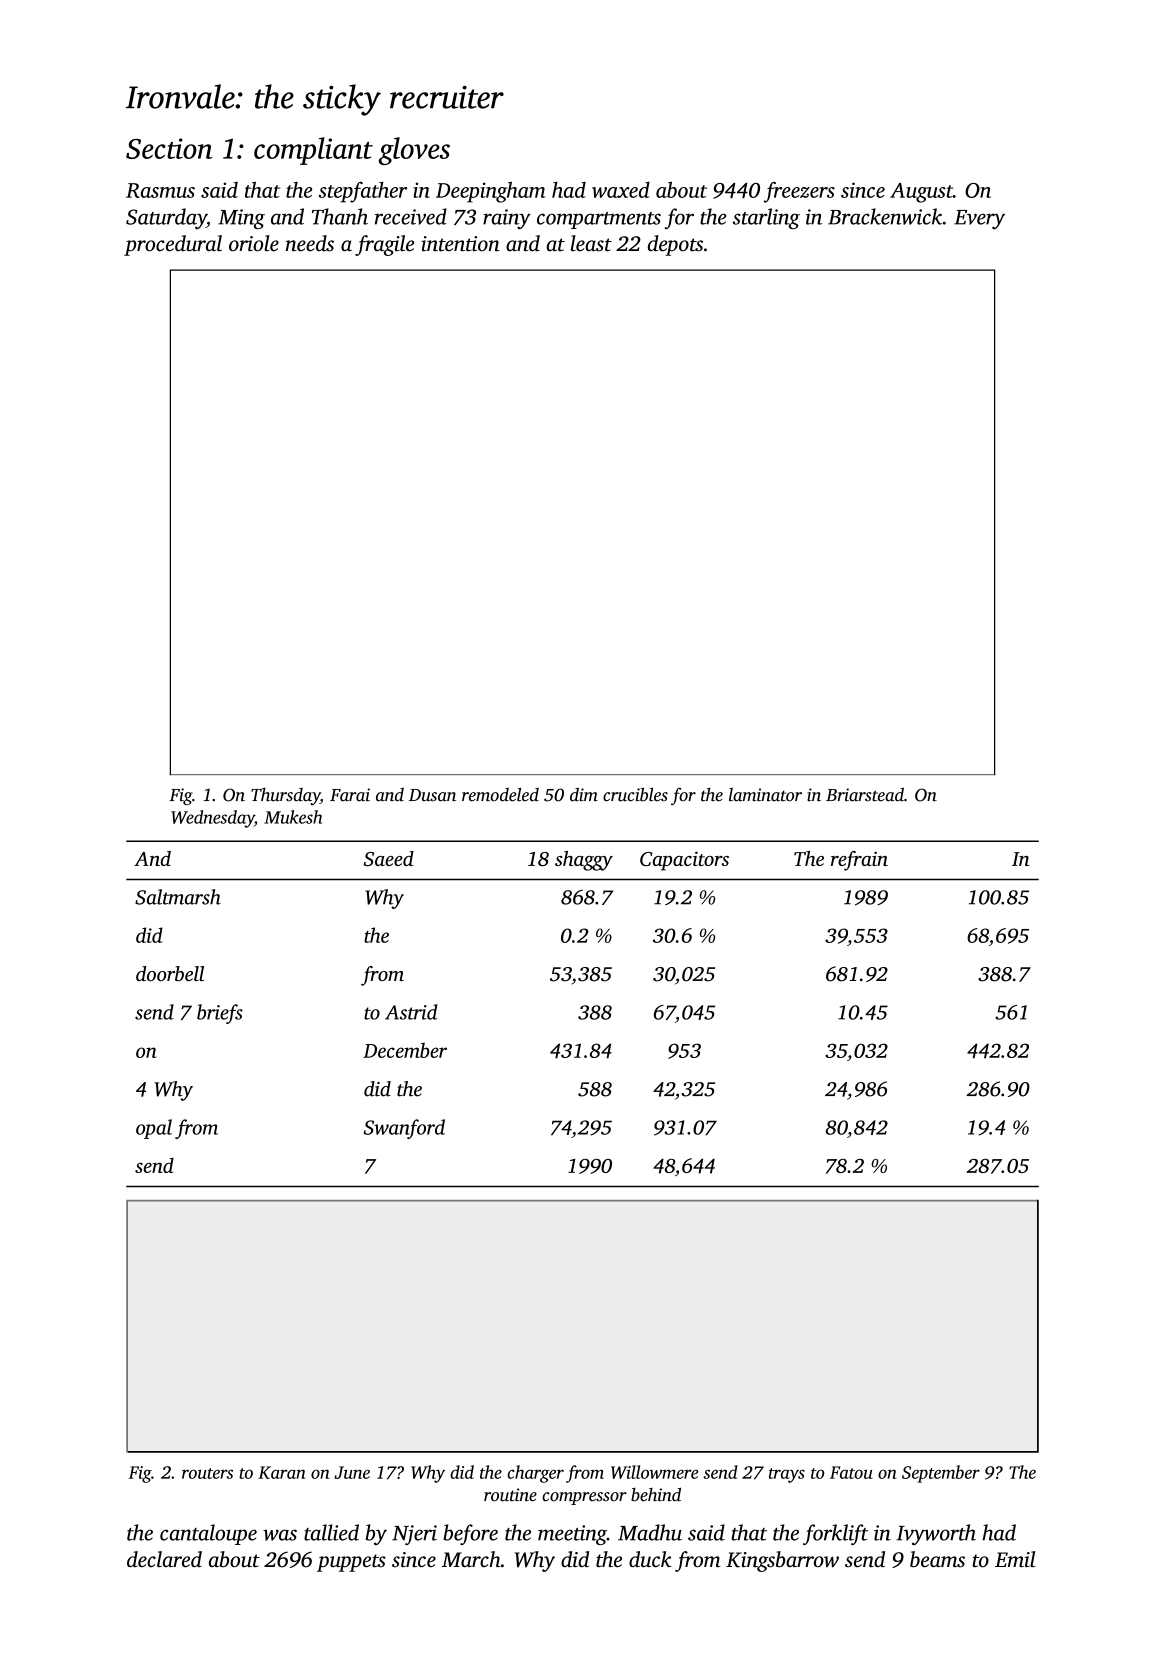 The image size is (1165, 1654). I want to click on Swanford, so click(404, 1129).
